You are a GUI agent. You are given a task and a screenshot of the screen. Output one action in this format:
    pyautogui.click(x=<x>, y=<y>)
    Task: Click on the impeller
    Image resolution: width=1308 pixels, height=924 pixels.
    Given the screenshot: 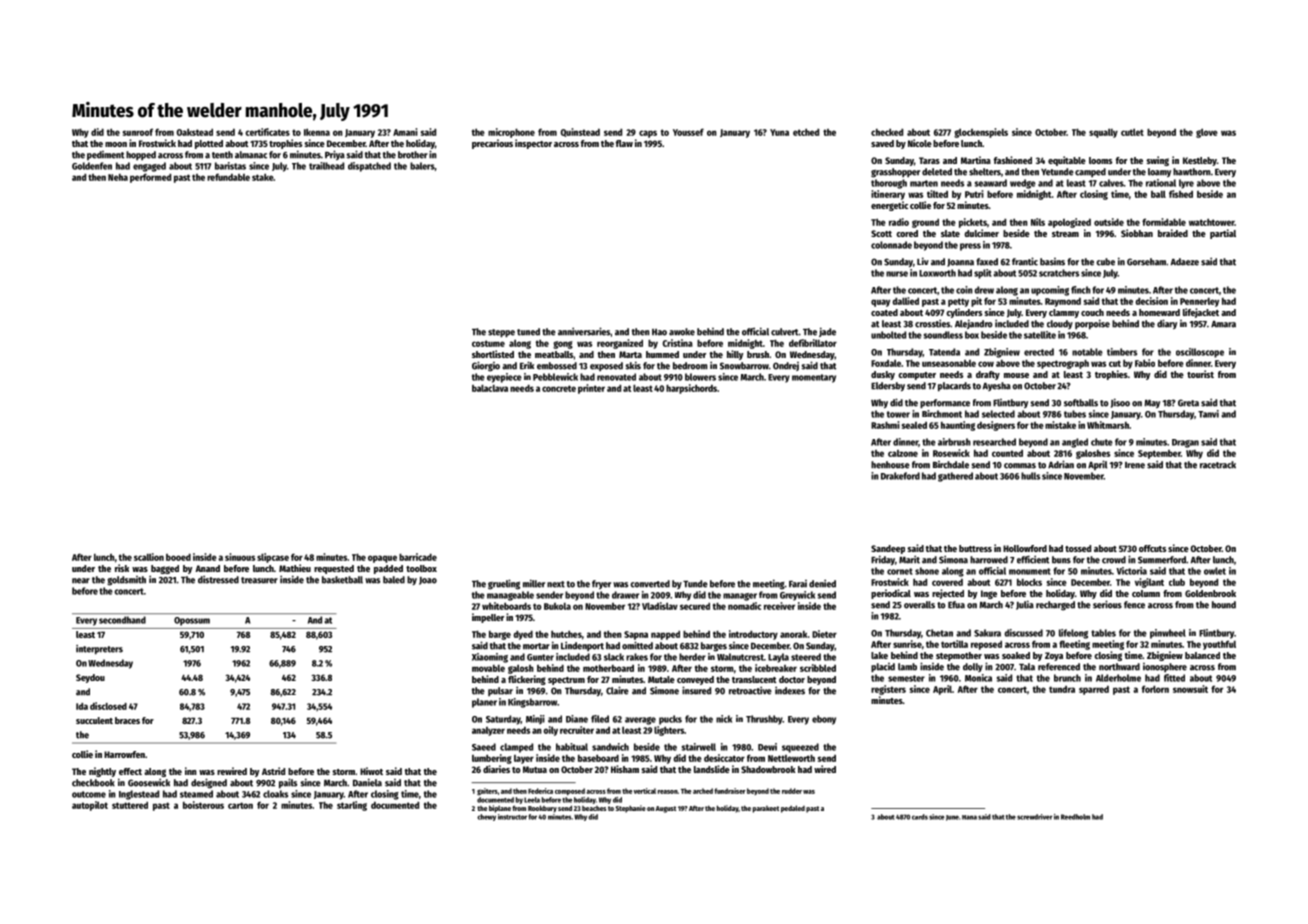 What is the action you would take?
    pyautogui.click(x=488, y=618)
